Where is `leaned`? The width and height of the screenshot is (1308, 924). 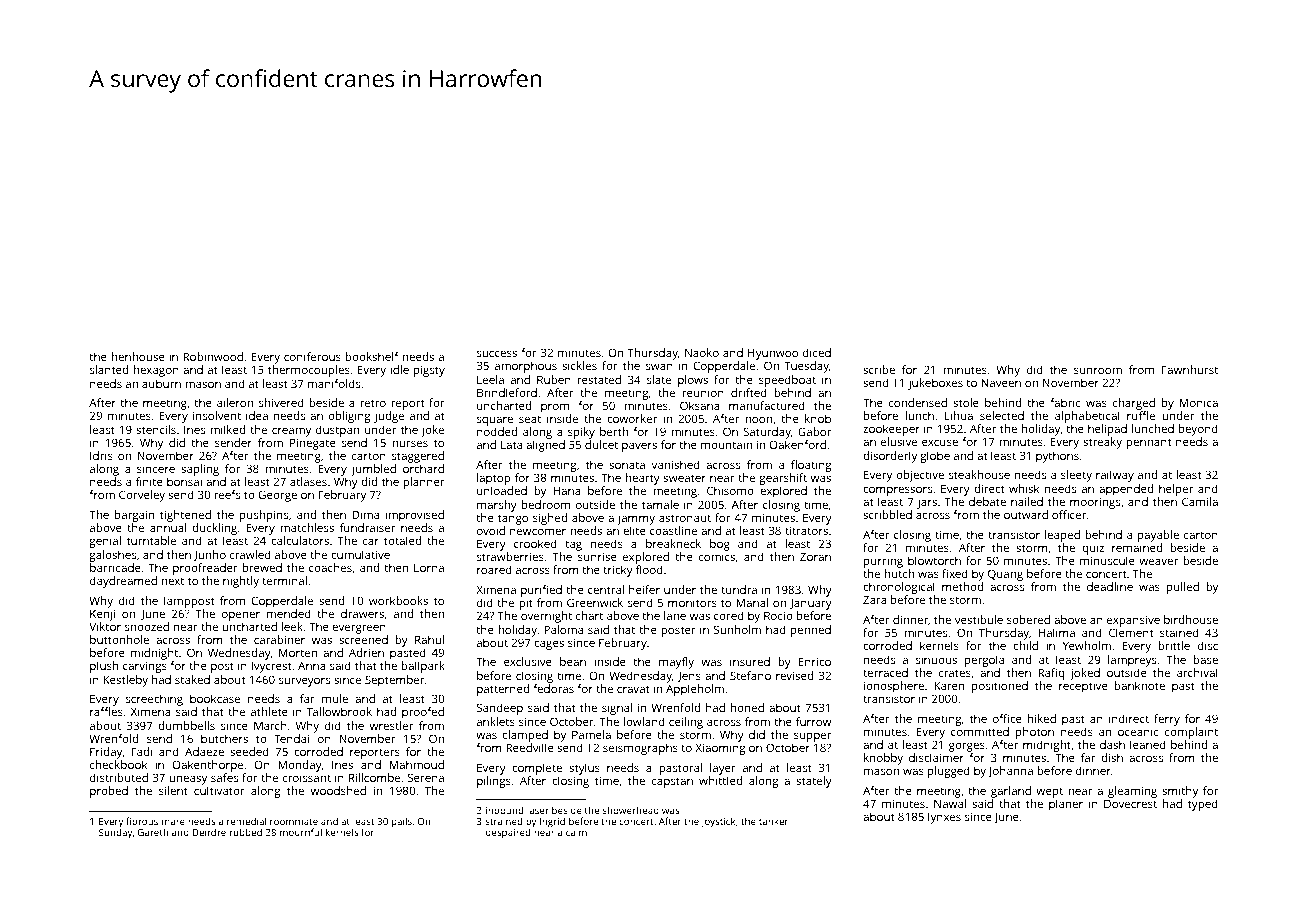
leaned is located at coordinates (1148, 744).
